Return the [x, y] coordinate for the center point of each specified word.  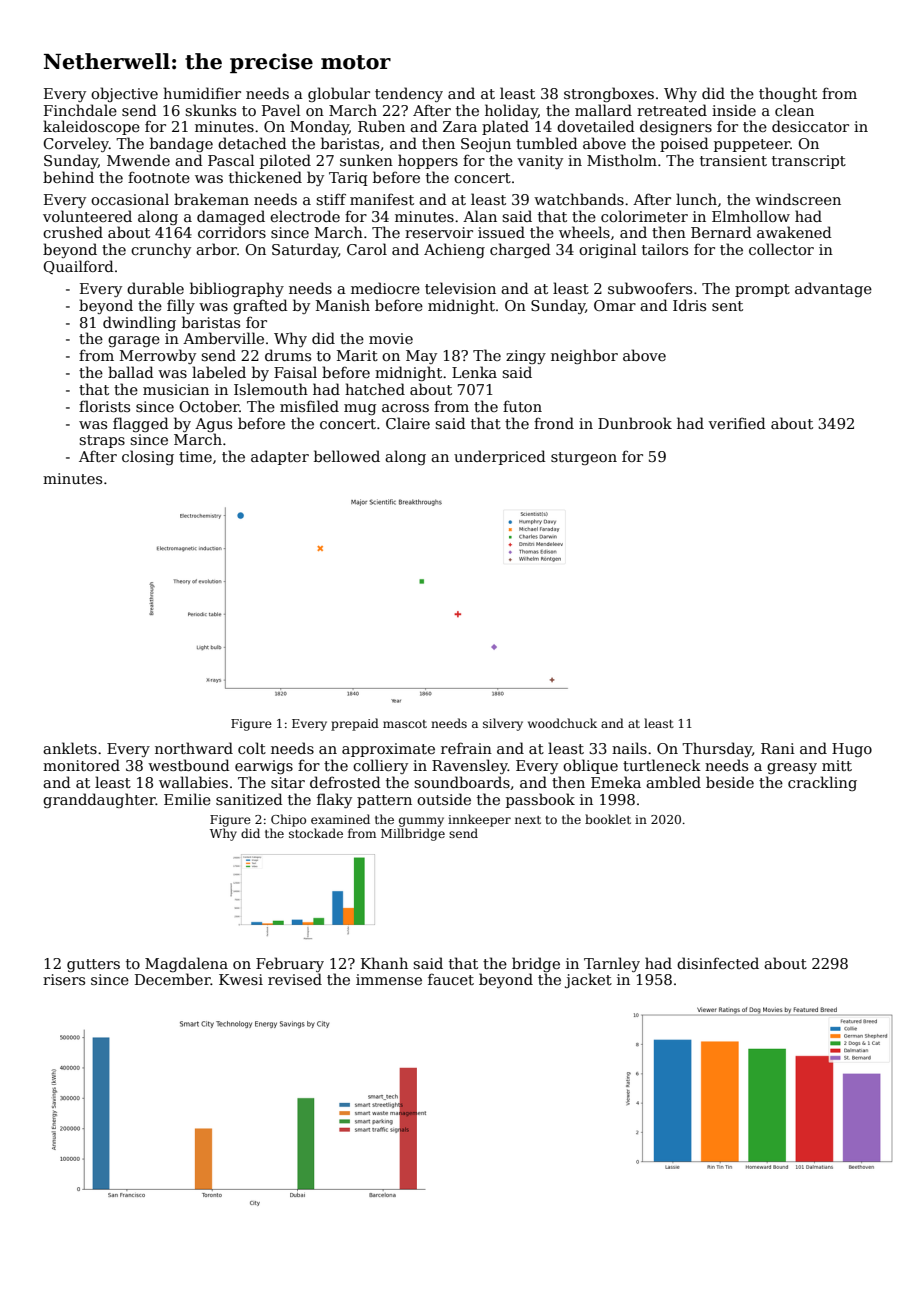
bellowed [347, 456]
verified [737, 423]
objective [124, 94]
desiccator [810, 126]
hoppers [428, 161]
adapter [280, 457]
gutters [93, 965]
